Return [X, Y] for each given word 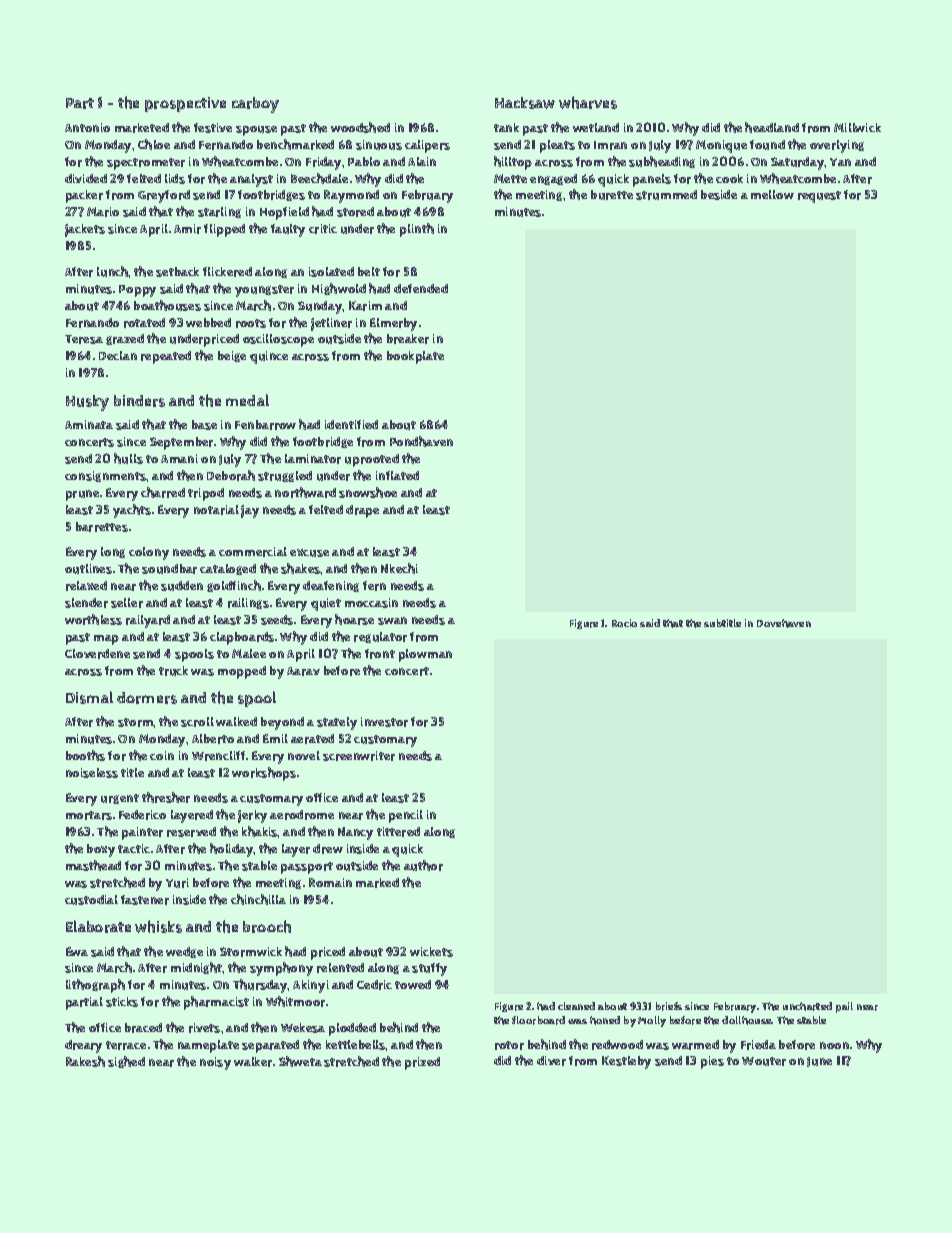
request [819, 197]
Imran [610, 145]
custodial [91, 900]
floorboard [538, 1020]
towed [413, 984]
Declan [118, 355]
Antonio [87, 127]
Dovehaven [784, 623]
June [819, 1062]
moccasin [371, 603]
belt [369, 271]
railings [248, 603]
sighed [126, 1062]
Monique [721, 146]
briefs [669, 1006]
